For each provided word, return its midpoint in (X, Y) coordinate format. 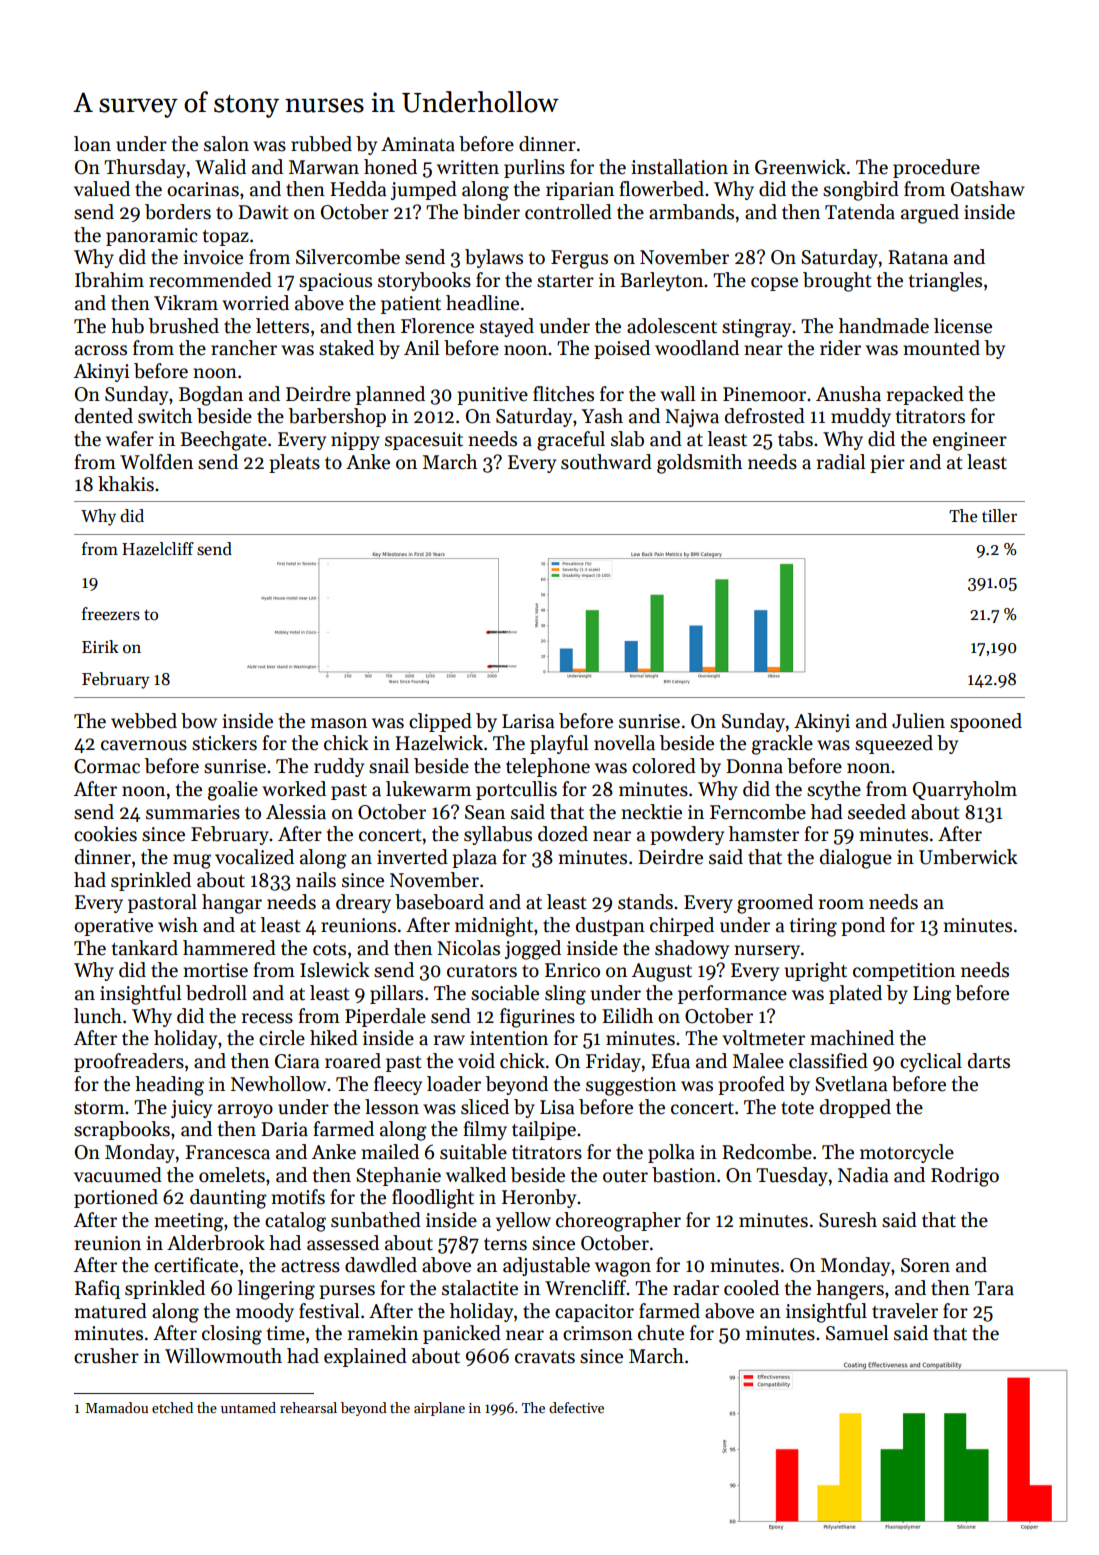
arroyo (245, 1111)
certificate (196, 1265)
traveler (905, 1311)
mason (339, 723)
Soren (925, 1265)
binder (491, 212)
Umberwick (968, 857)
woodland (697, 348)
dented (104, 416)
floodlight (433, 1199)
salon (226, 144)
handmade (884, 326)
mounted (942, 348)
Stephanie (398, 1176)
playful (559, 744)
